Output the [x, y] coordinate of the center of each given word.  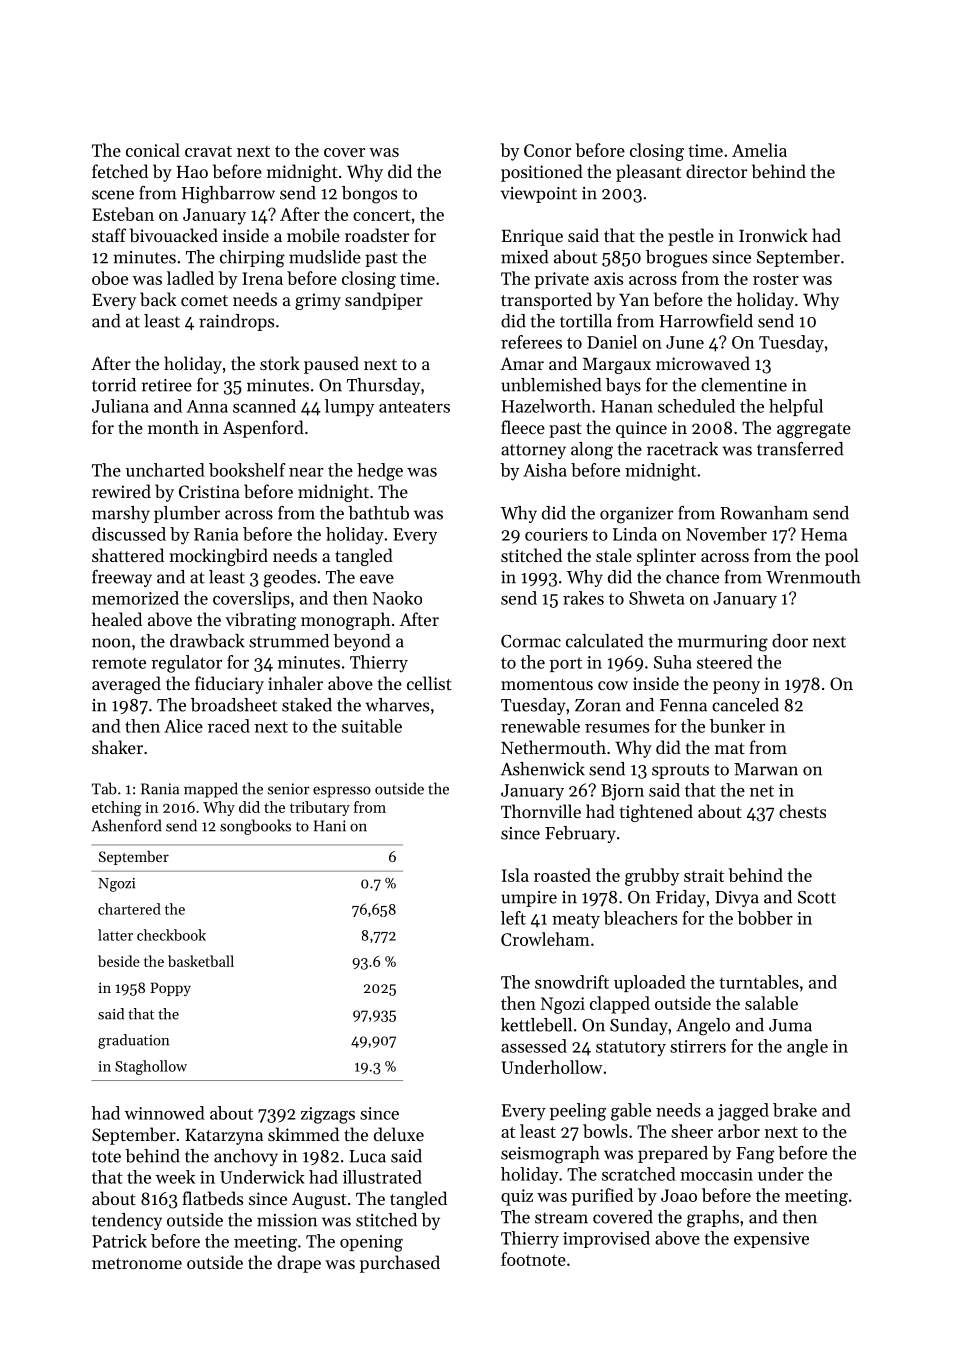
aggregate [814, 430]
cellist [429, 683]
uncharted [165, 470]
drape [299, 1264]
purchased [400, 1264]
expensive [771, 1240]
